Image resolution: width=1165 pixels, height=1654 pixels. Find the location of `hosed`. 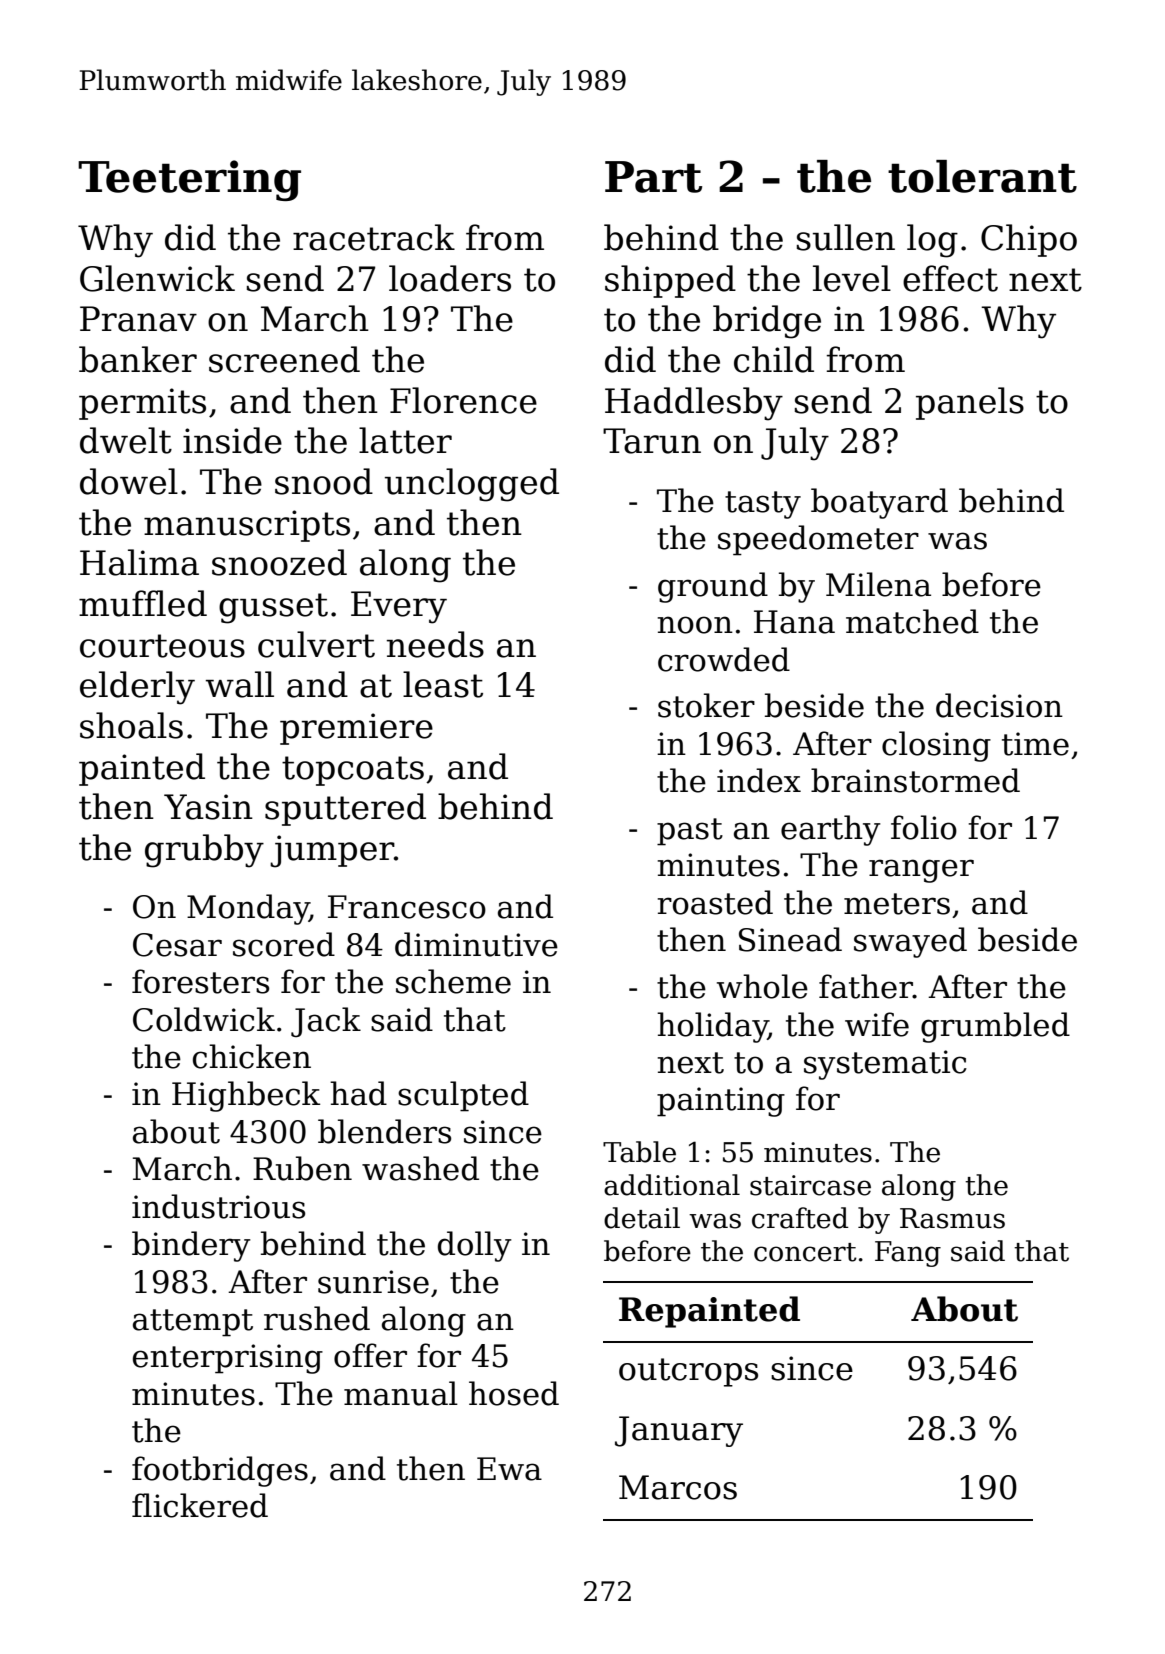

hosed is located at coordinates (514, 1393).
